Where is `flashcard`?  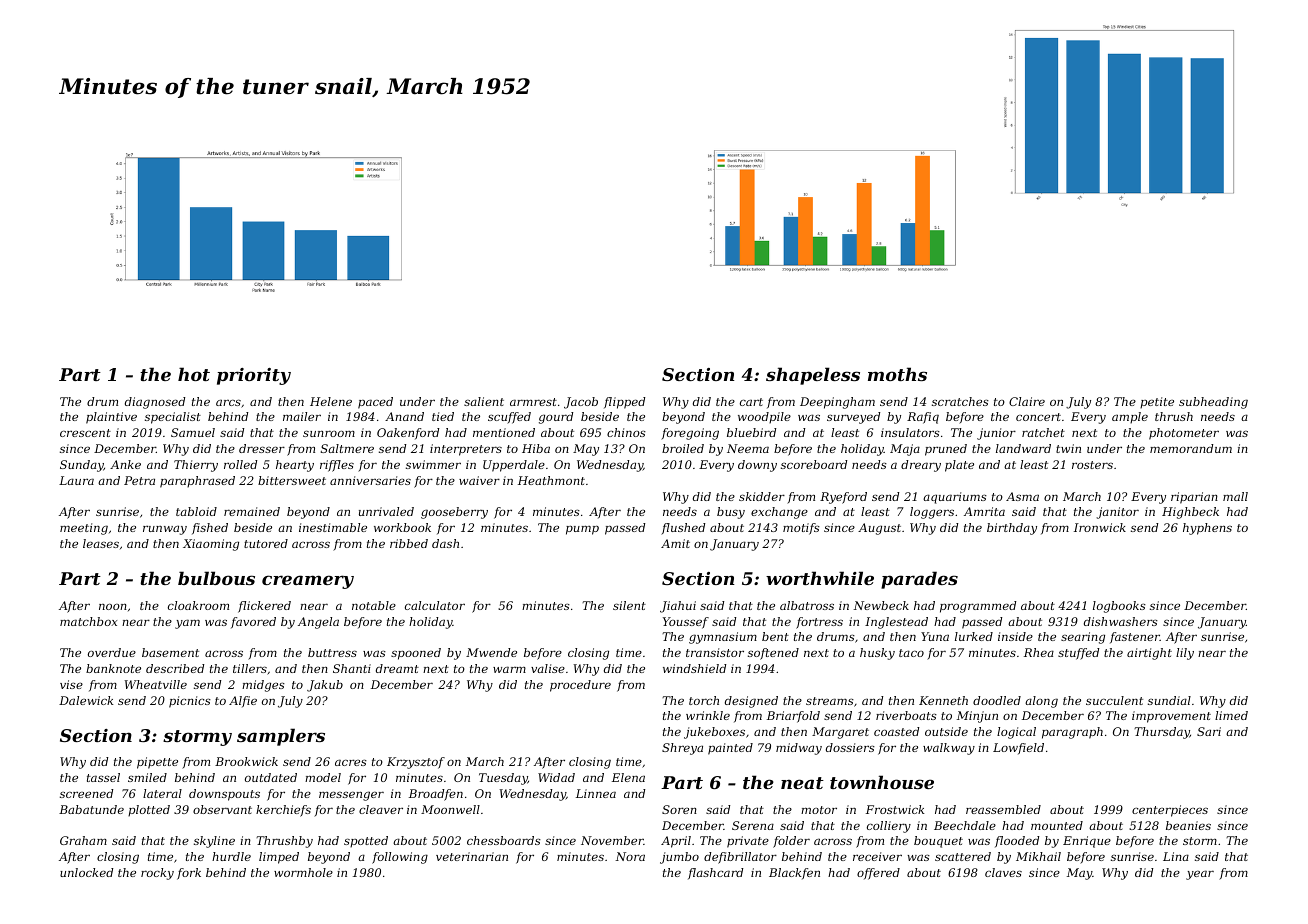 flashcard is located at coordinates (715, 874).
